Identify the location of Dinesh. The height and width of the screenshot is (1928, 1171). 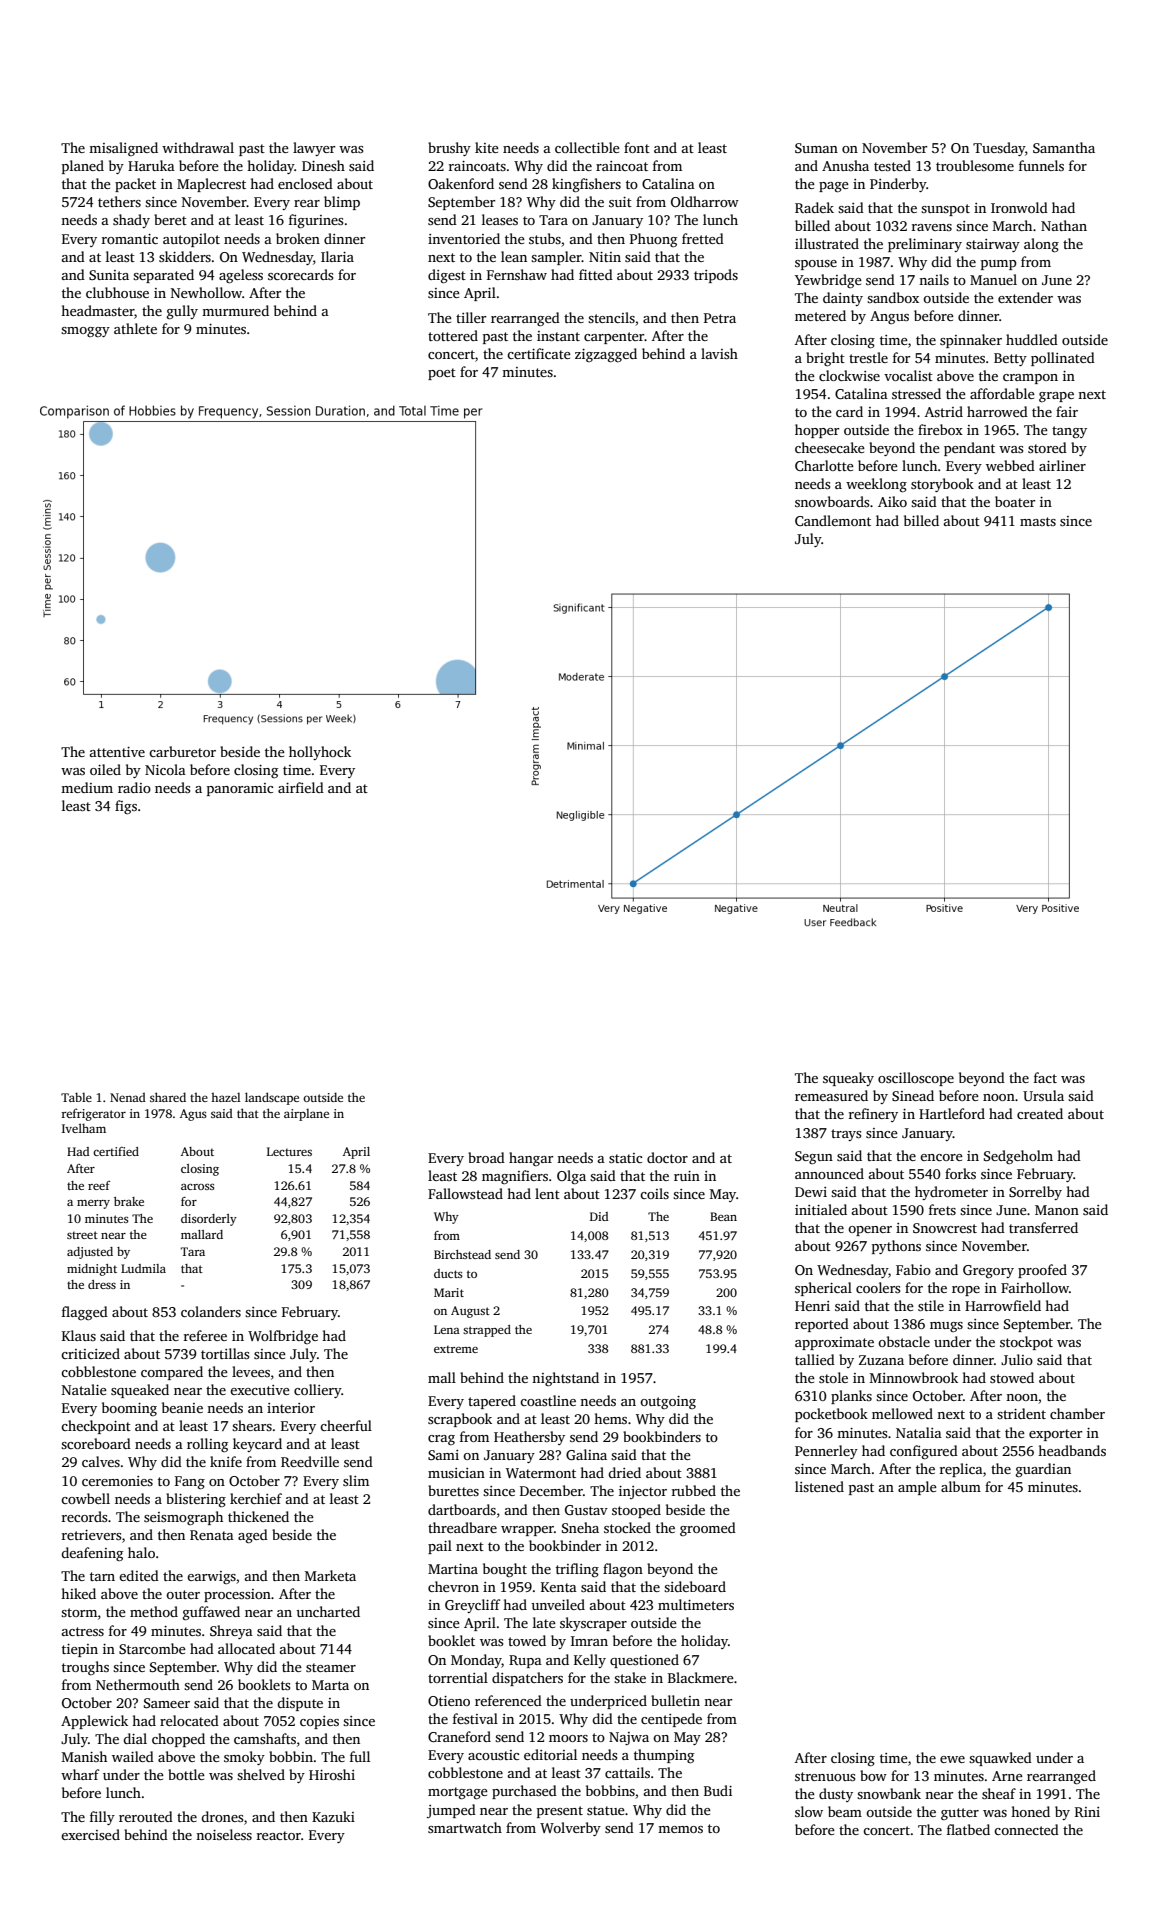
(323, 165).
